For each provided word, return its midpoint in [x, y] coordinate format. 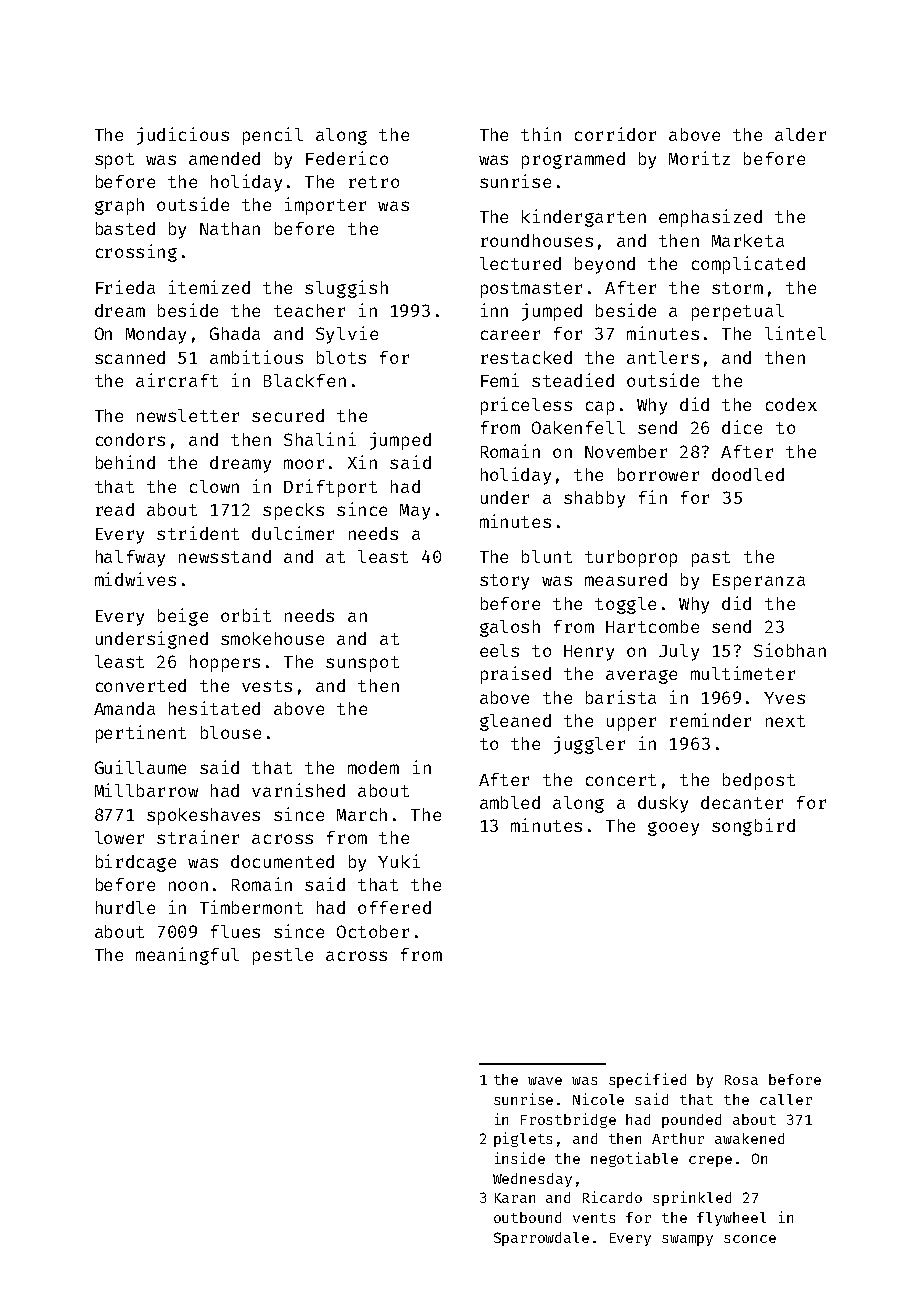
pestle [283, 956]
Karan [515, 1198]
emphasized [710, 218]
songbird [753, 827]
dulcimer [293, 533]
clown [214, 486]
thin [541, 134]
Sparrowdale [541, 1239]
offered [394, 907]
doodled [748, 474]
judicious [183, 136]
